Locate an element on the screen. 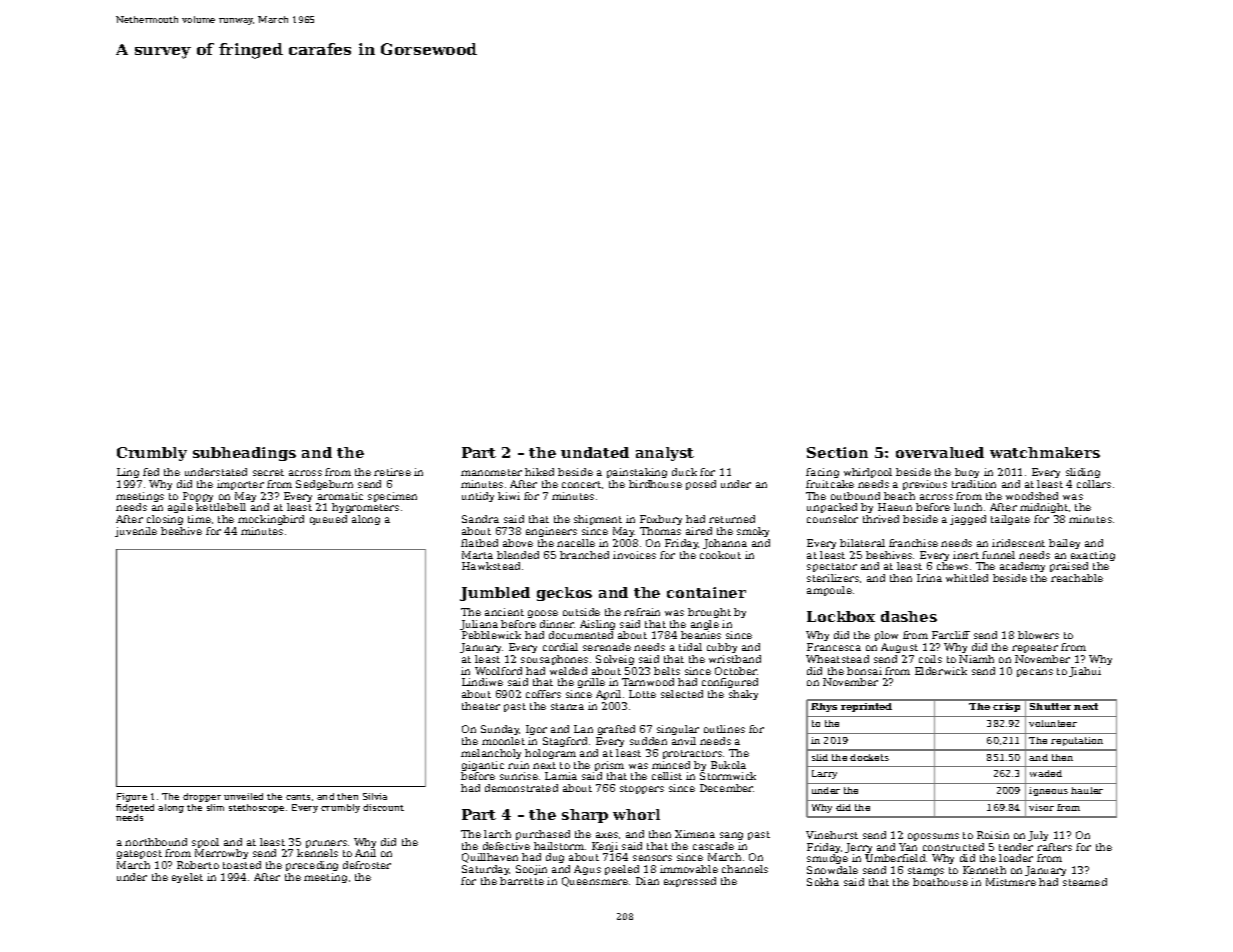 This screenshot has width=1233, height=952. subheadings is located at coordinates (244, 454).
